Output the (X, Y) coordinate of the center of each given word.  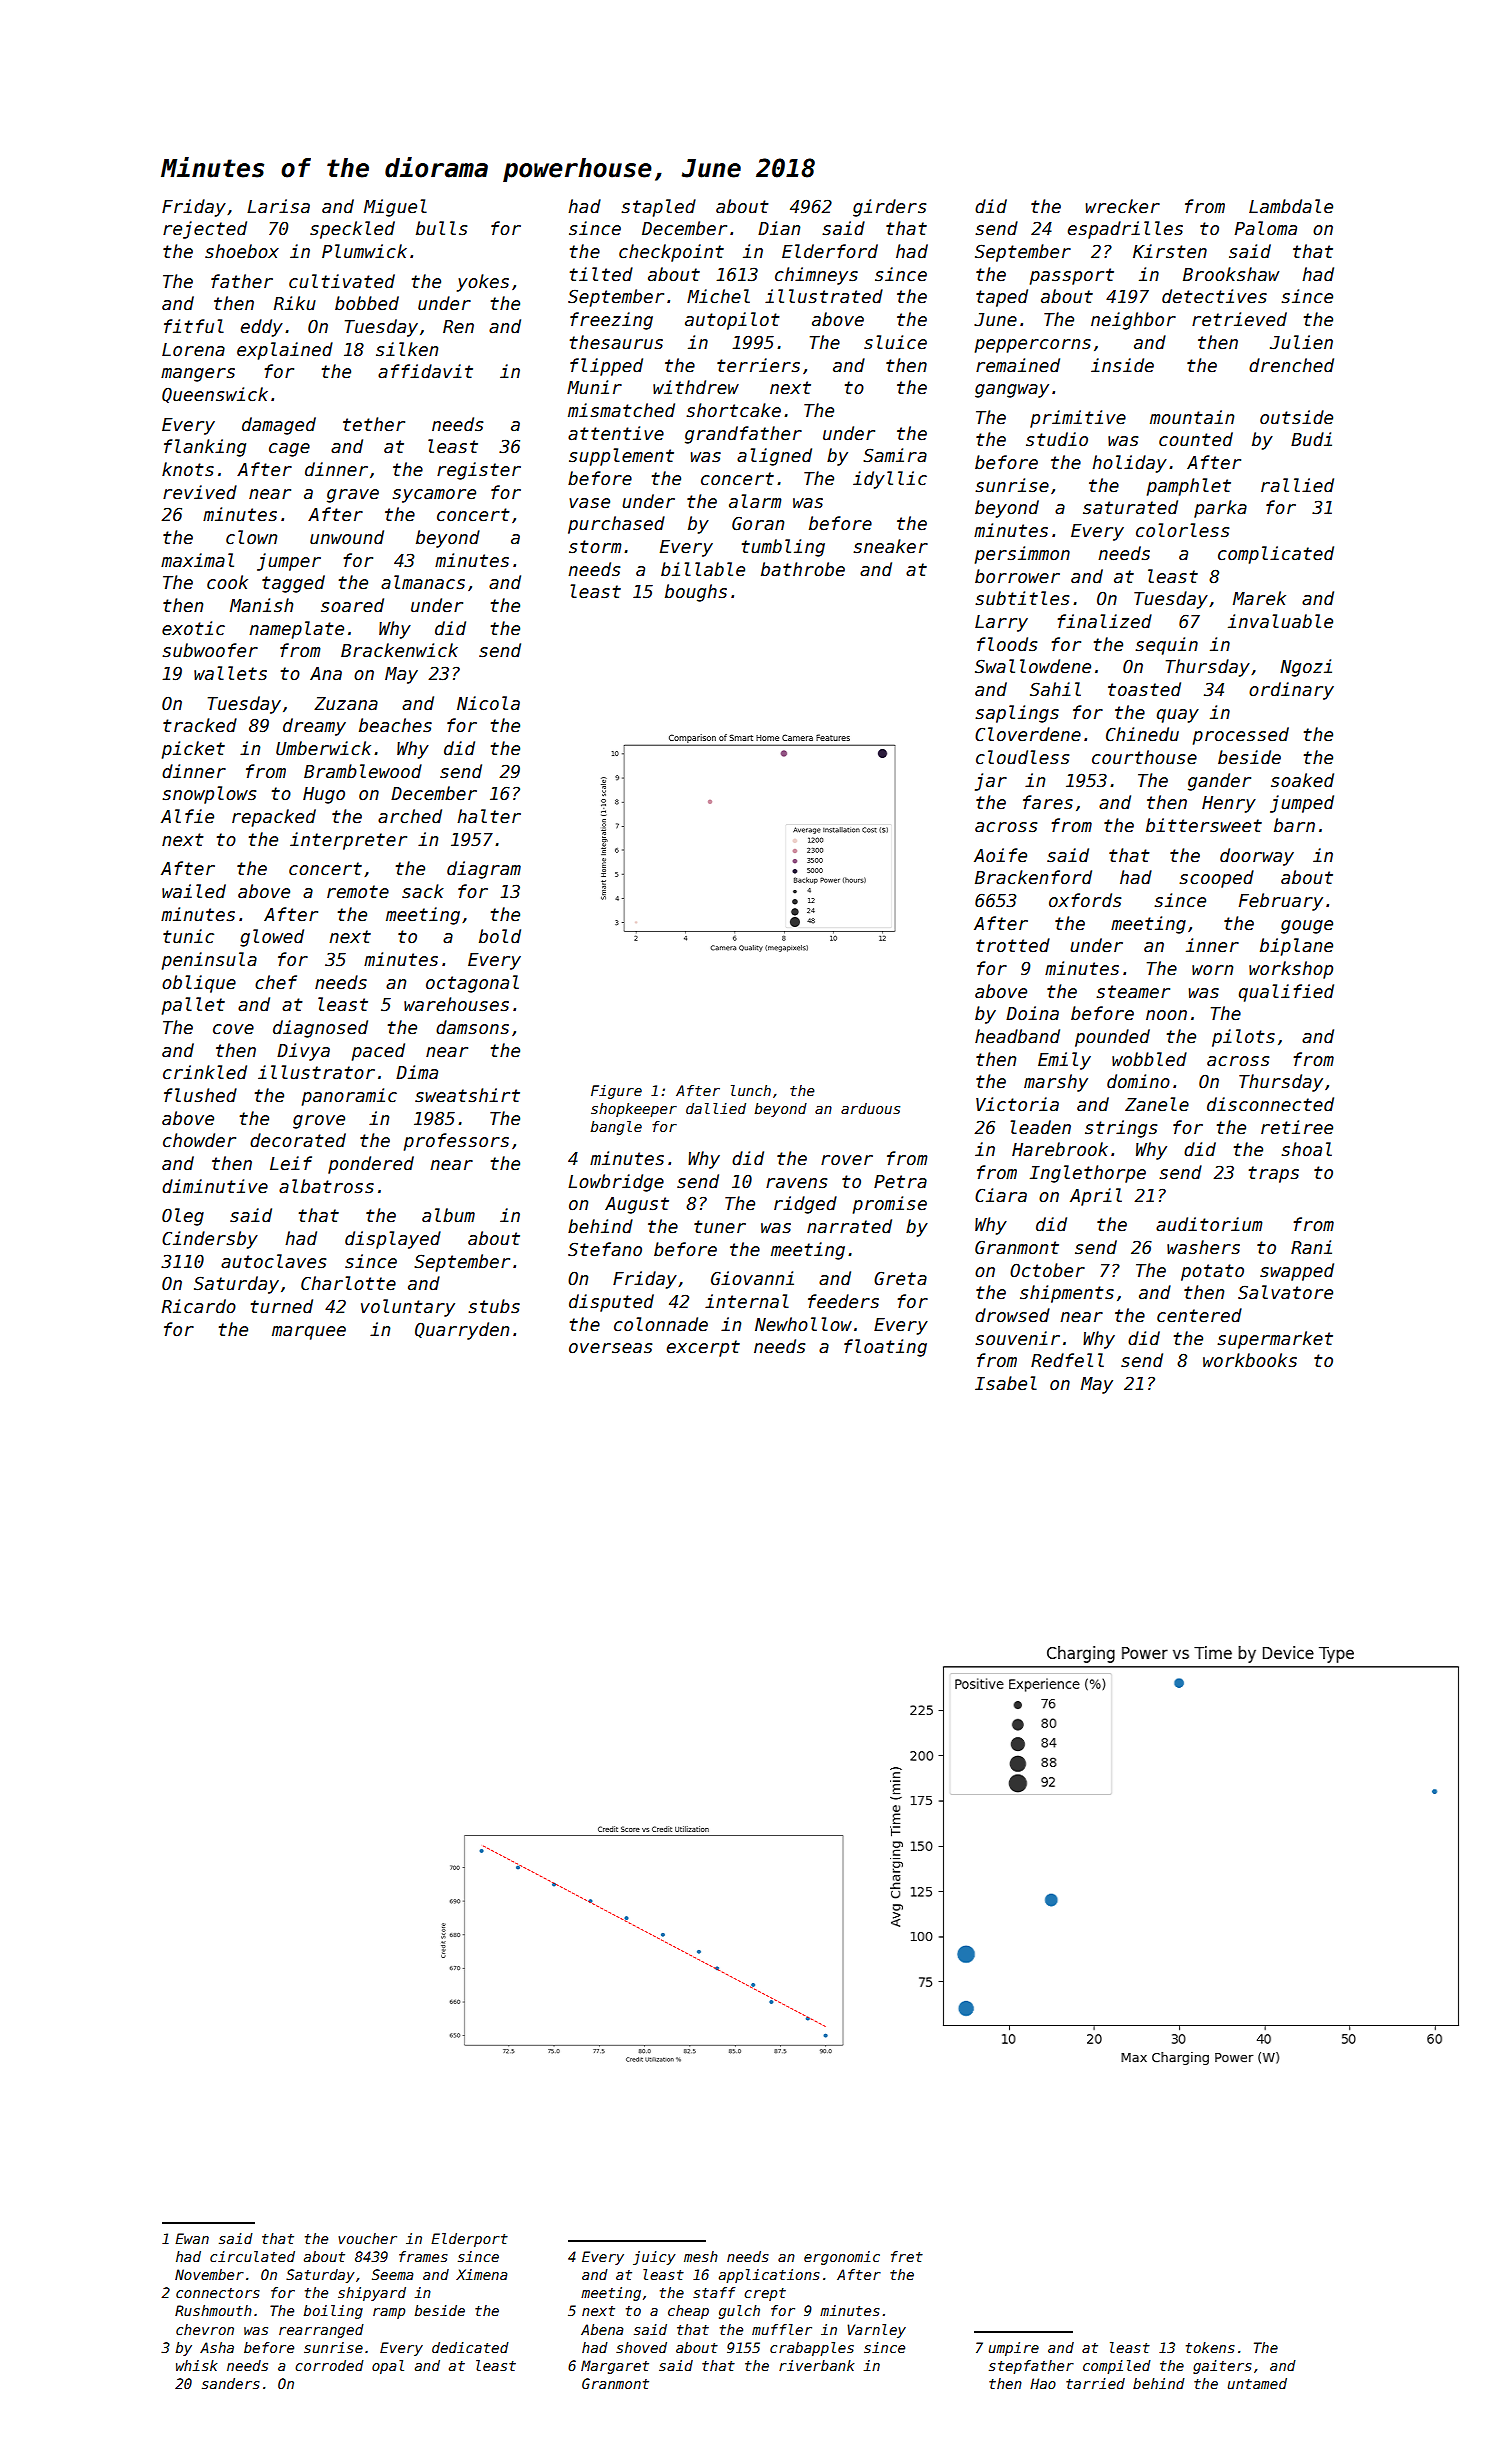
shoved (641, 2347)
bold (500, 936)
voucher (367, 2238)
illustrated (824, 296)
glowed (272, 938)
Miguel (395, 208)
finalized (1104, 621)
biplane (1296, 947)
